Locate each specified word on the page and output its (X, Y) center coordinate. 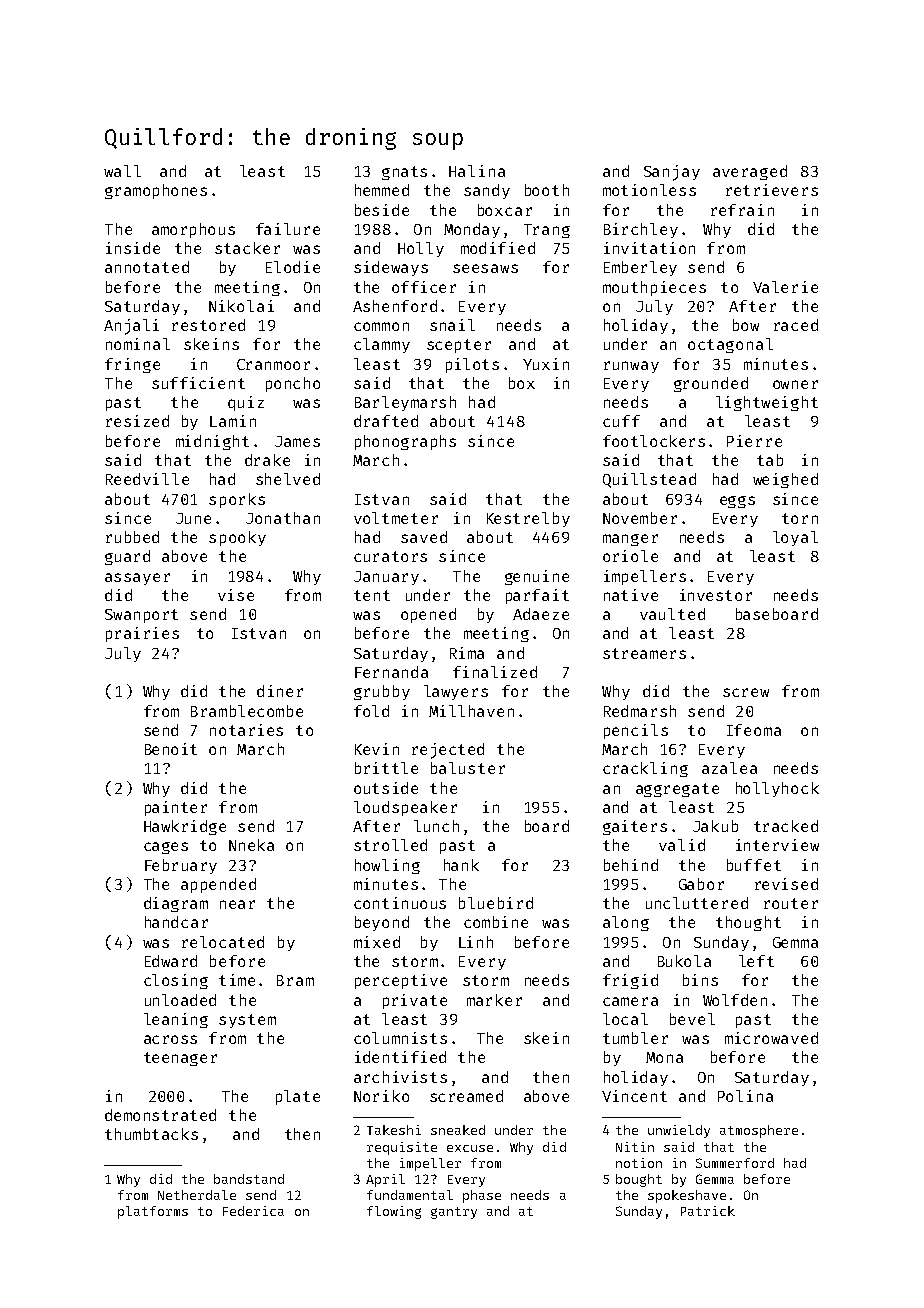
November (640, 518)
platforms (153, 1212)
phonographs (405, 442)
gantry (454, 1213)
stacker (247, 248)
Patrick (708, 1211)
